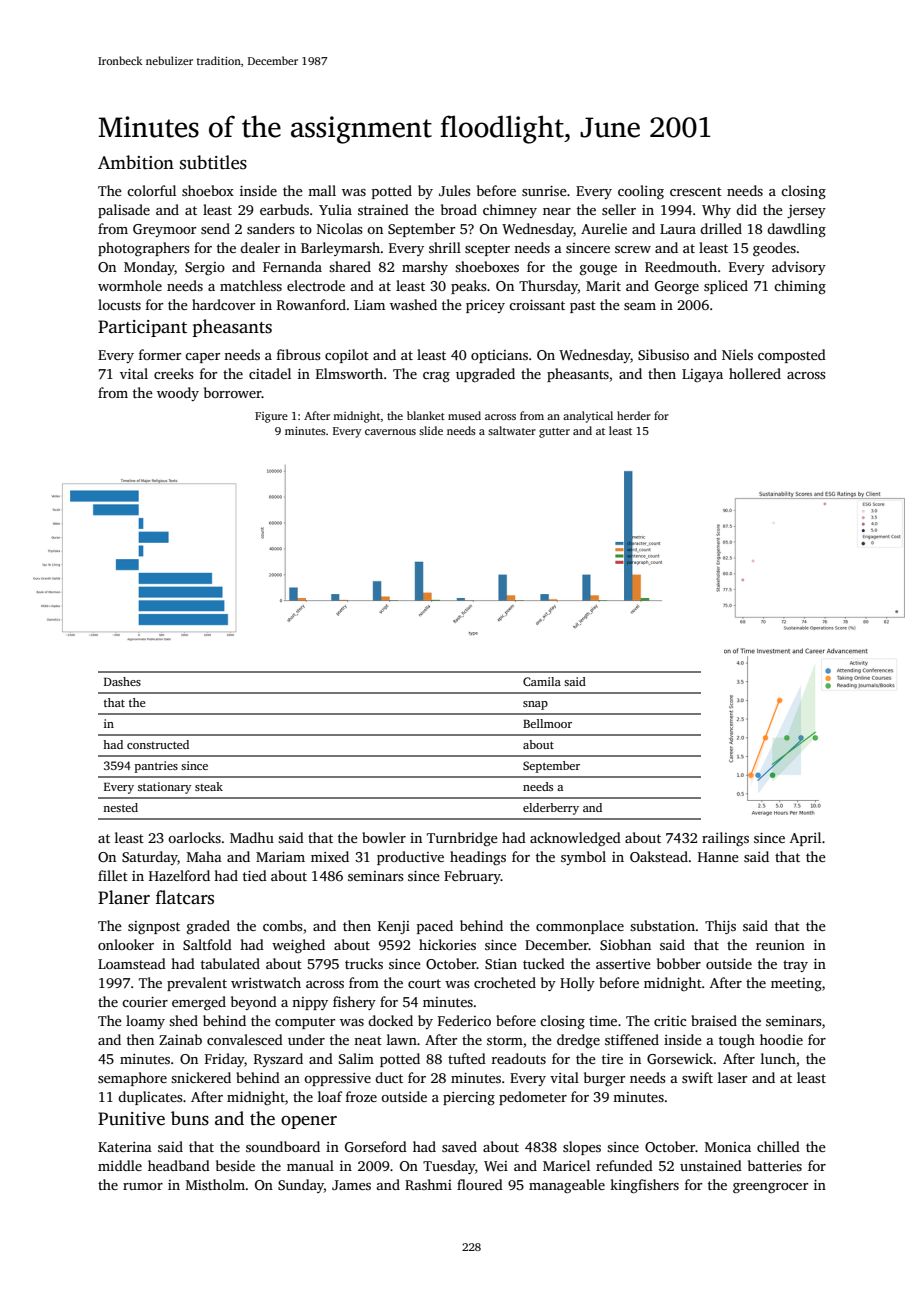 The width and height of the image is (924, 1308). I want to click on nested, so click(120, 807).
